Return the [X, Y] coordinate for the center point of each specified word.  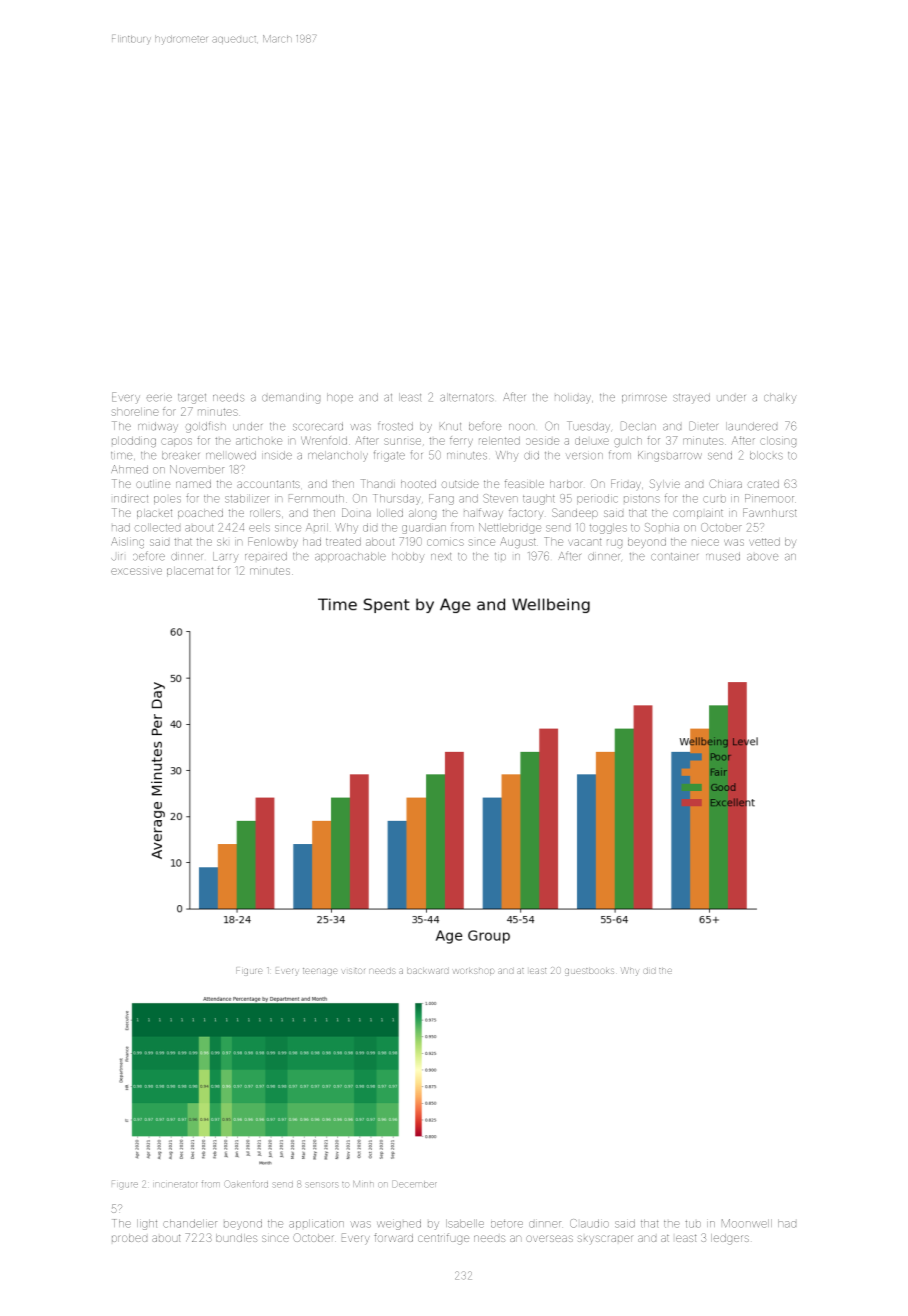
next [441, 557]
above [762, 557]
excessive [136, 571]
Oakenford [246, 1184]
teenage [320, 972]
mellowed [231, 455]
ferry [461, 441]
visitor [354, 971]
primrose [644, 399]
